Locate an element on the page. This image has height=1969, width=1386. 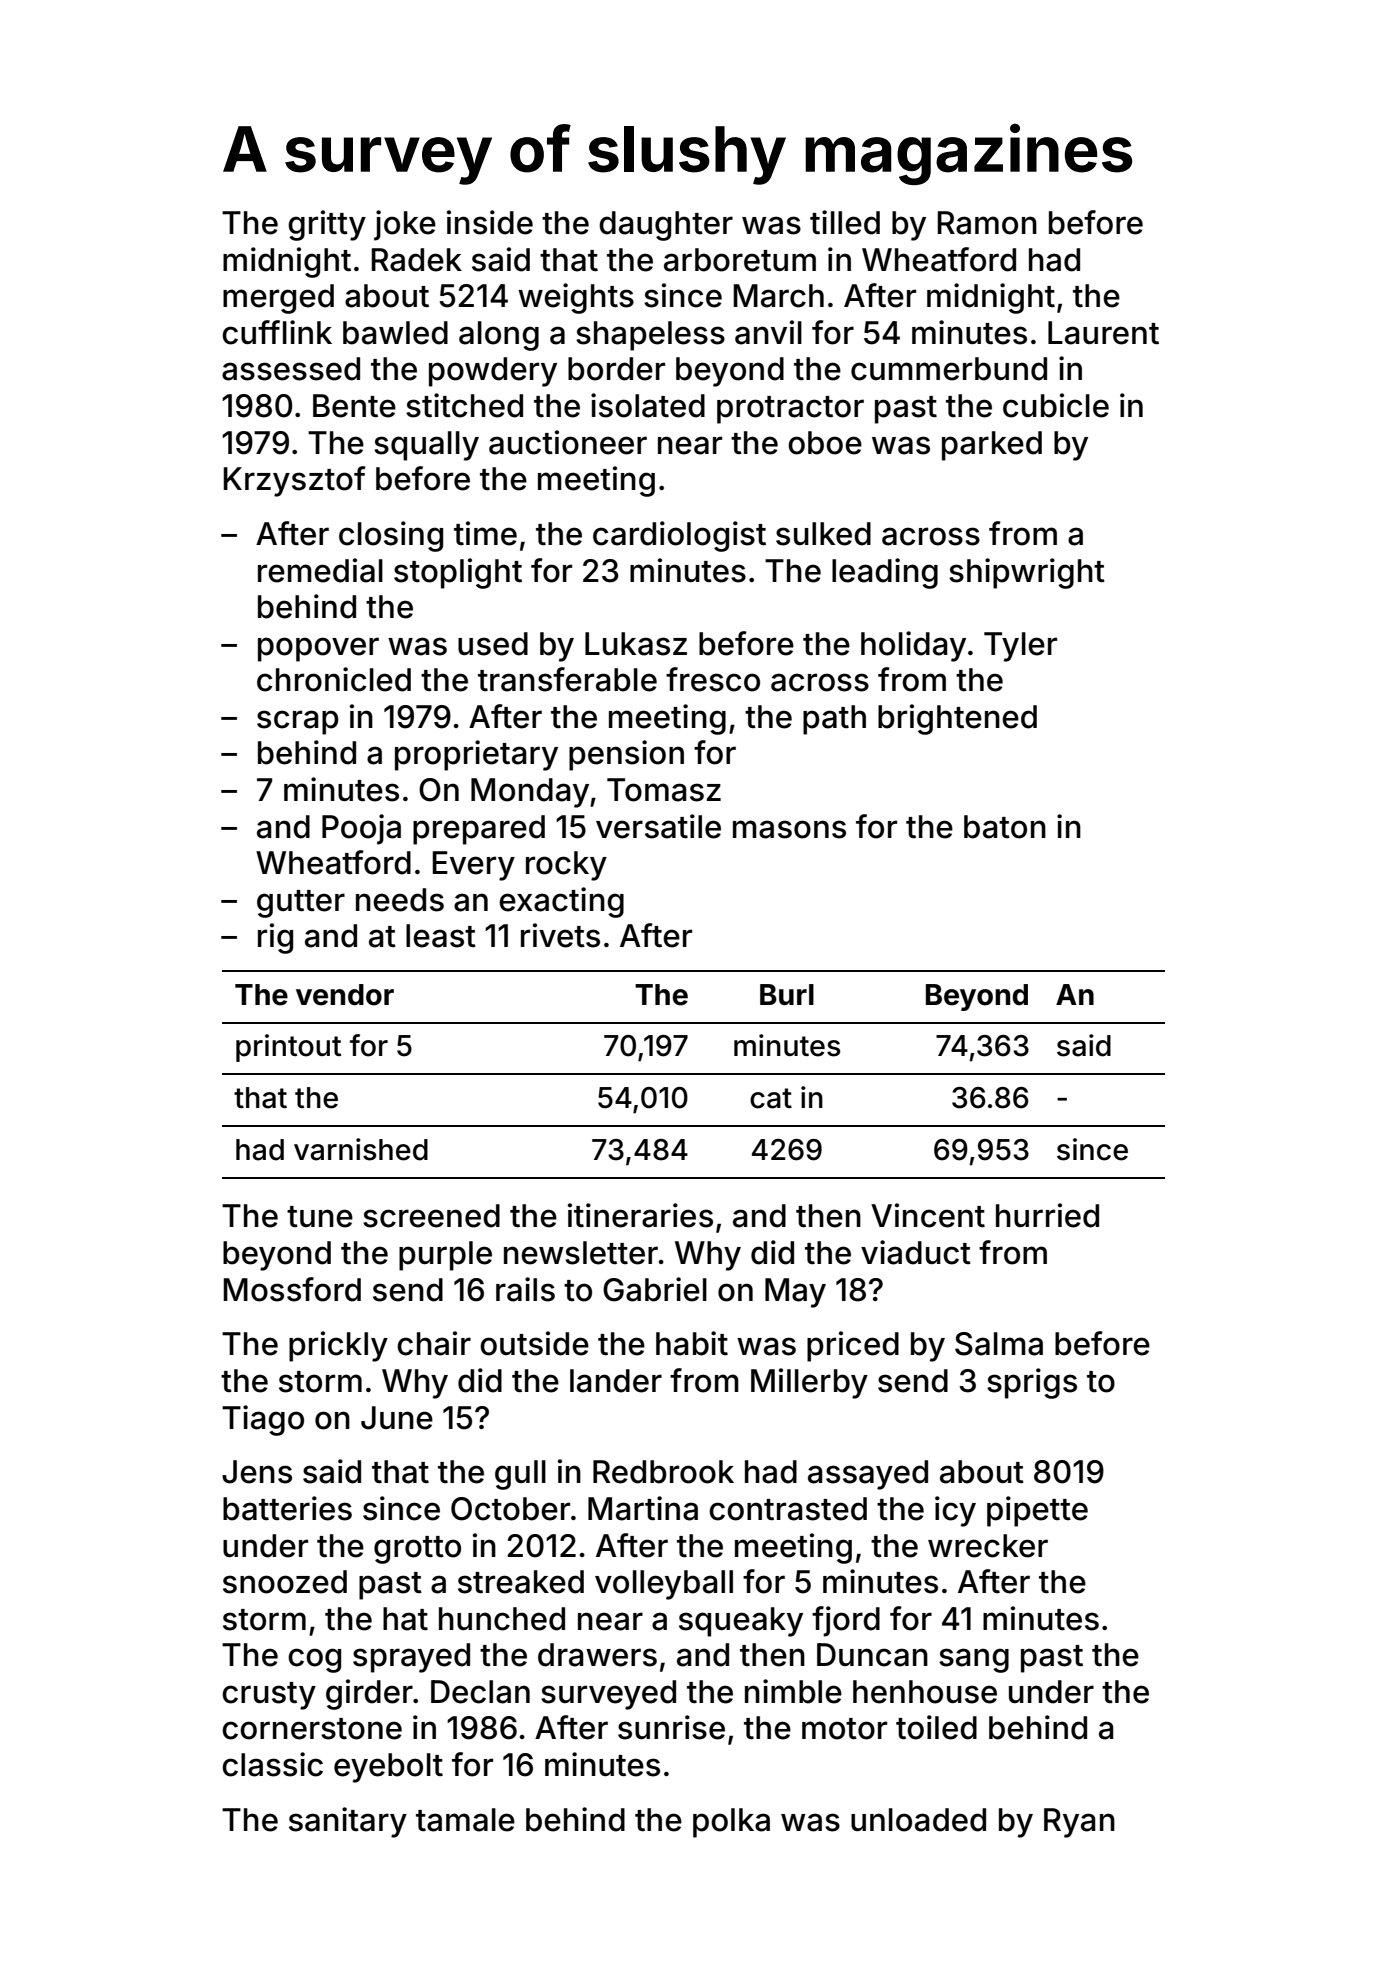
Tomasz is located at coordinates (664, 790).
